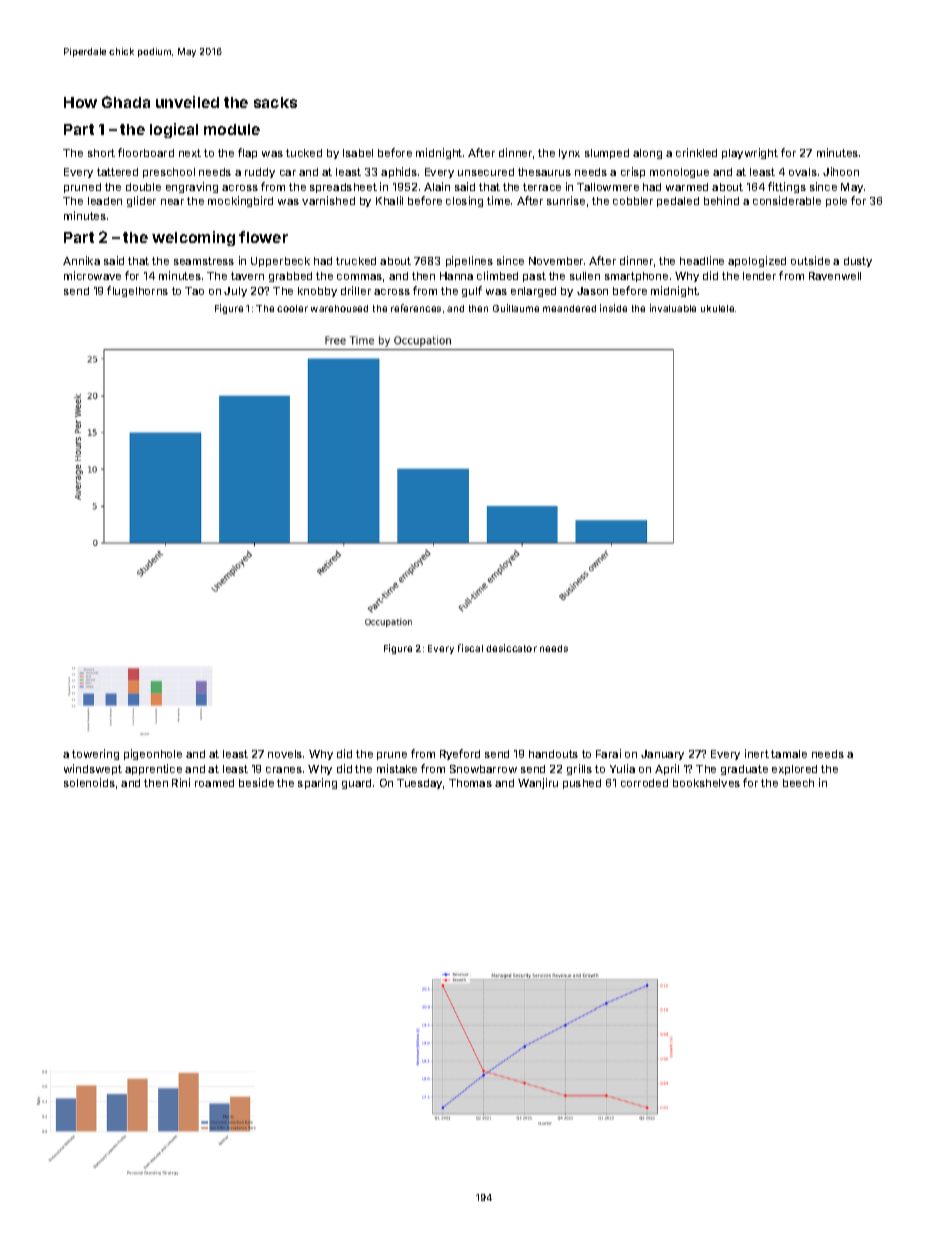 The image size is (952, 1233). Describe the element at coordinates (789, 754) in the image. I see `tamale` at that location.
